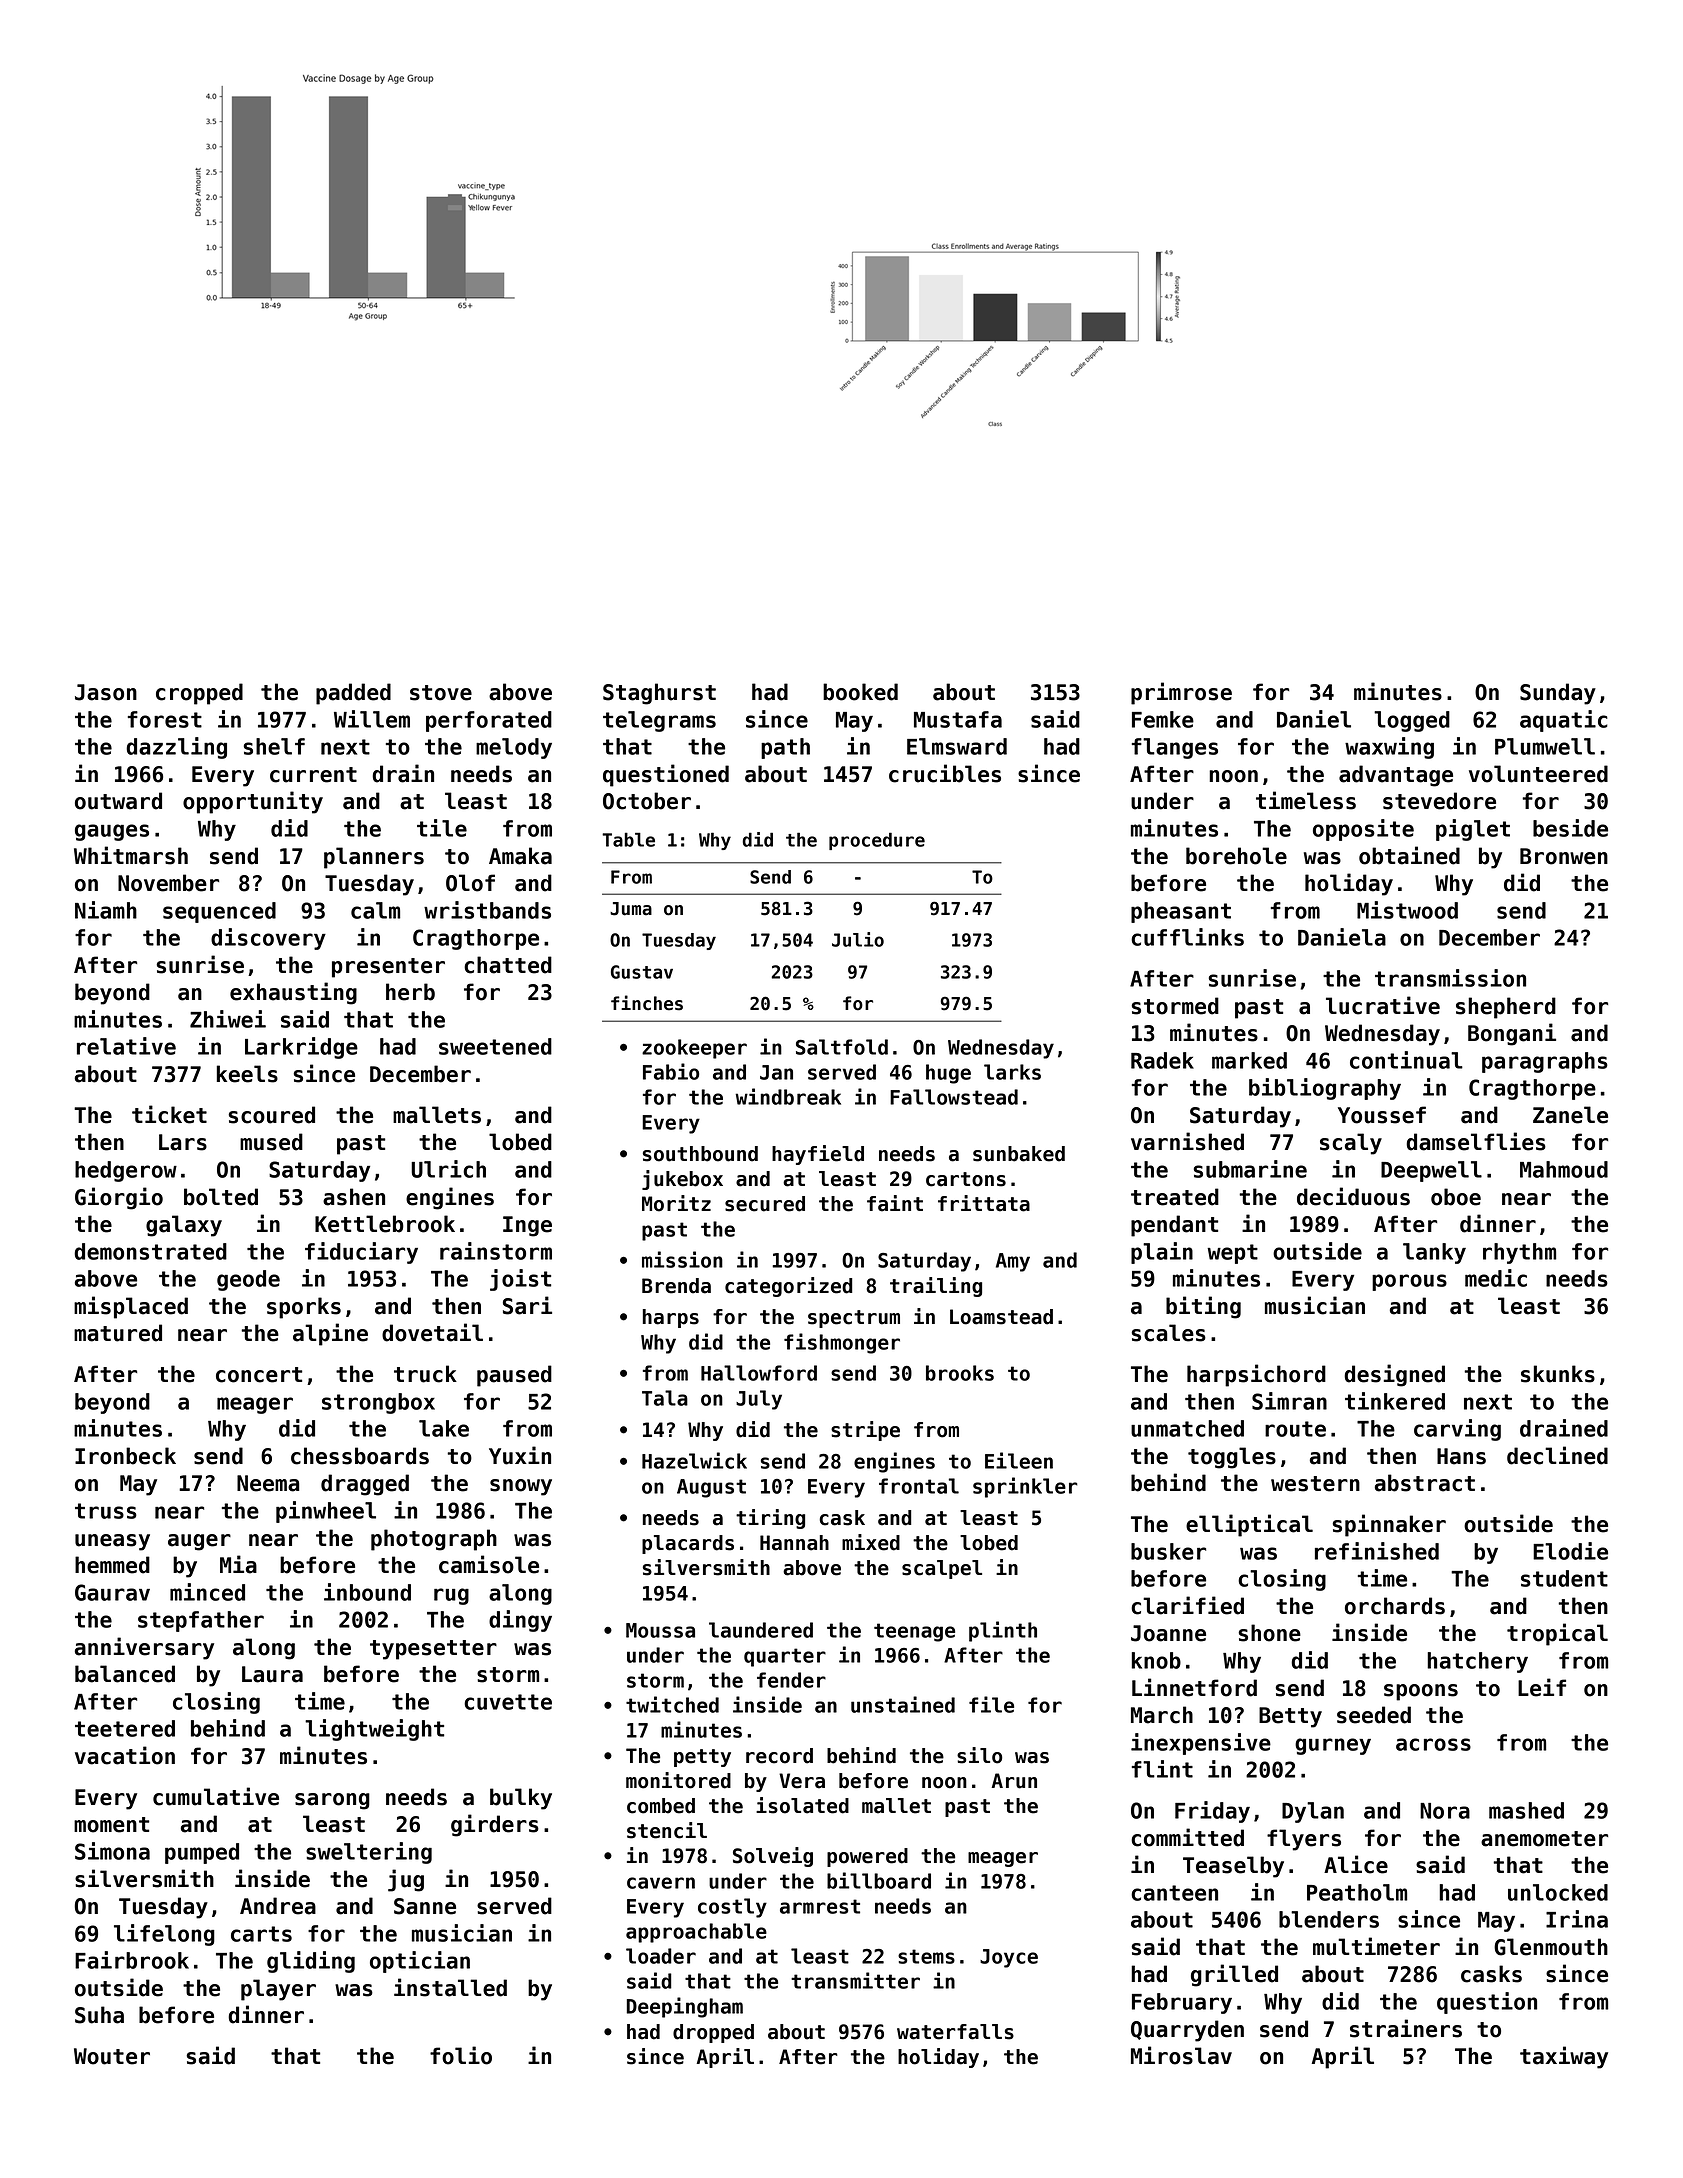  I want to click on abstract, so click(1425, 1483).
